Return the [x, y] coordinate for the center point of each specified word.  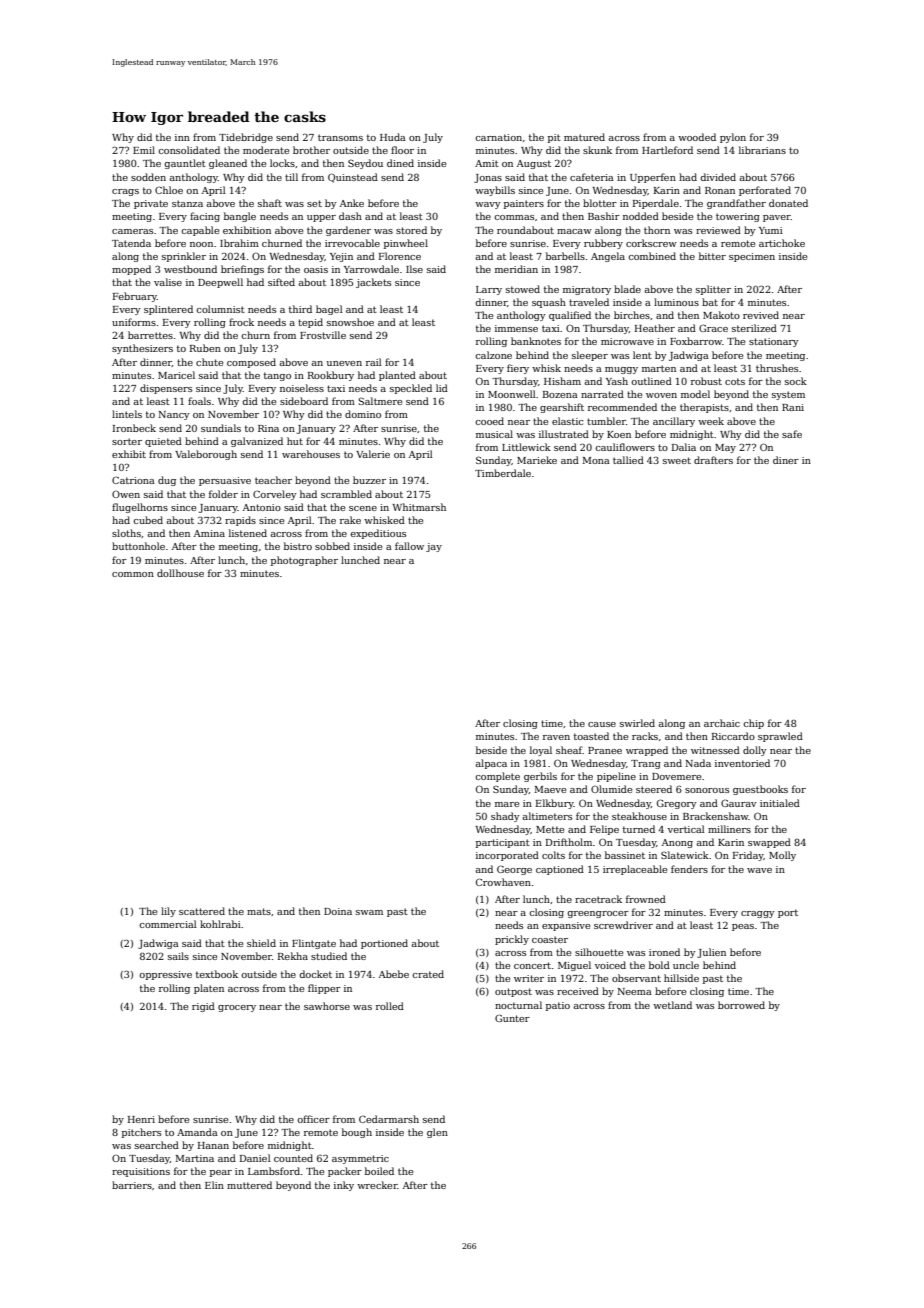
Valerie [373, 454]
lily [168, 912]
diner [786, 460]
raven [556, 737]
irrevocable [352, 243]
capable [200, 231]
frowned [646, 899]
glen [437, 1133]
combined [652, 256]
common [133, 574]
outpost [513, 992]
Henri [141, 1119]
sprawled [780, 737]
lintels [127, 414]
